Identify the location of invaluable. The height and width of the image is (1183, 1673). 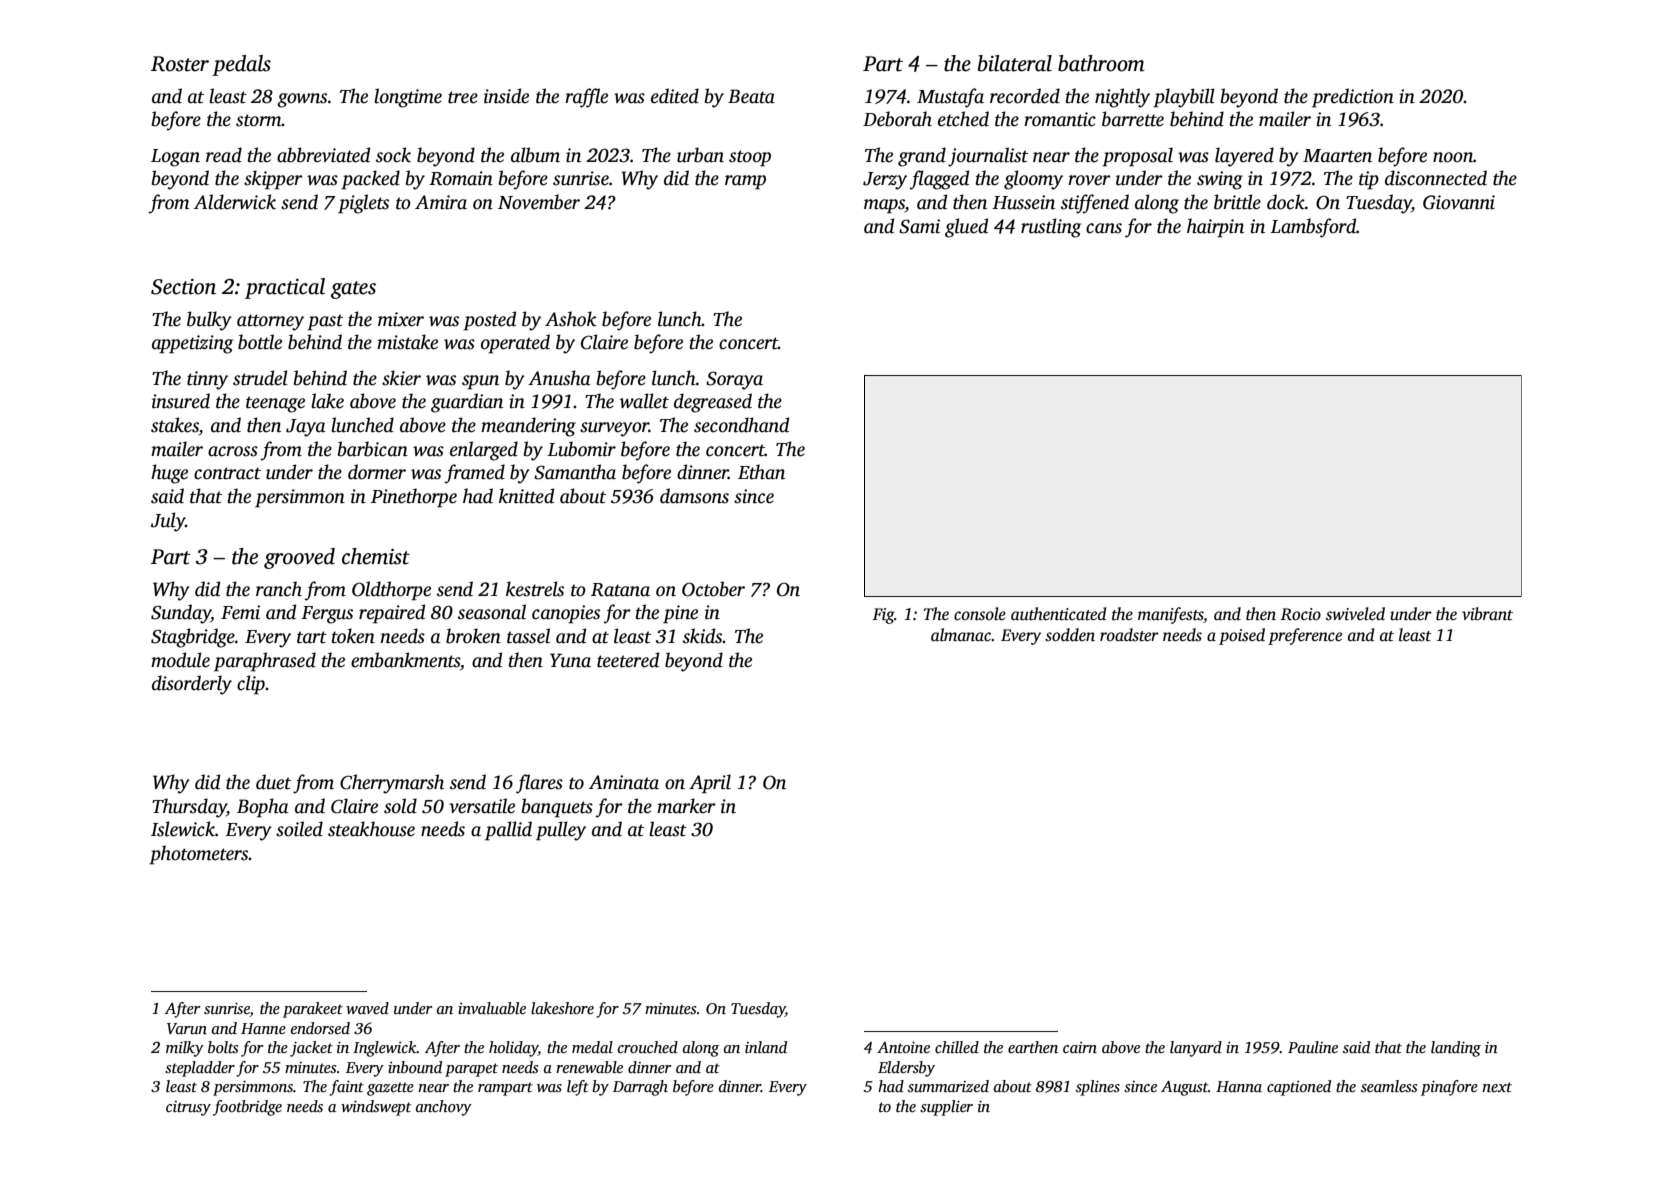
(492, 1008).
